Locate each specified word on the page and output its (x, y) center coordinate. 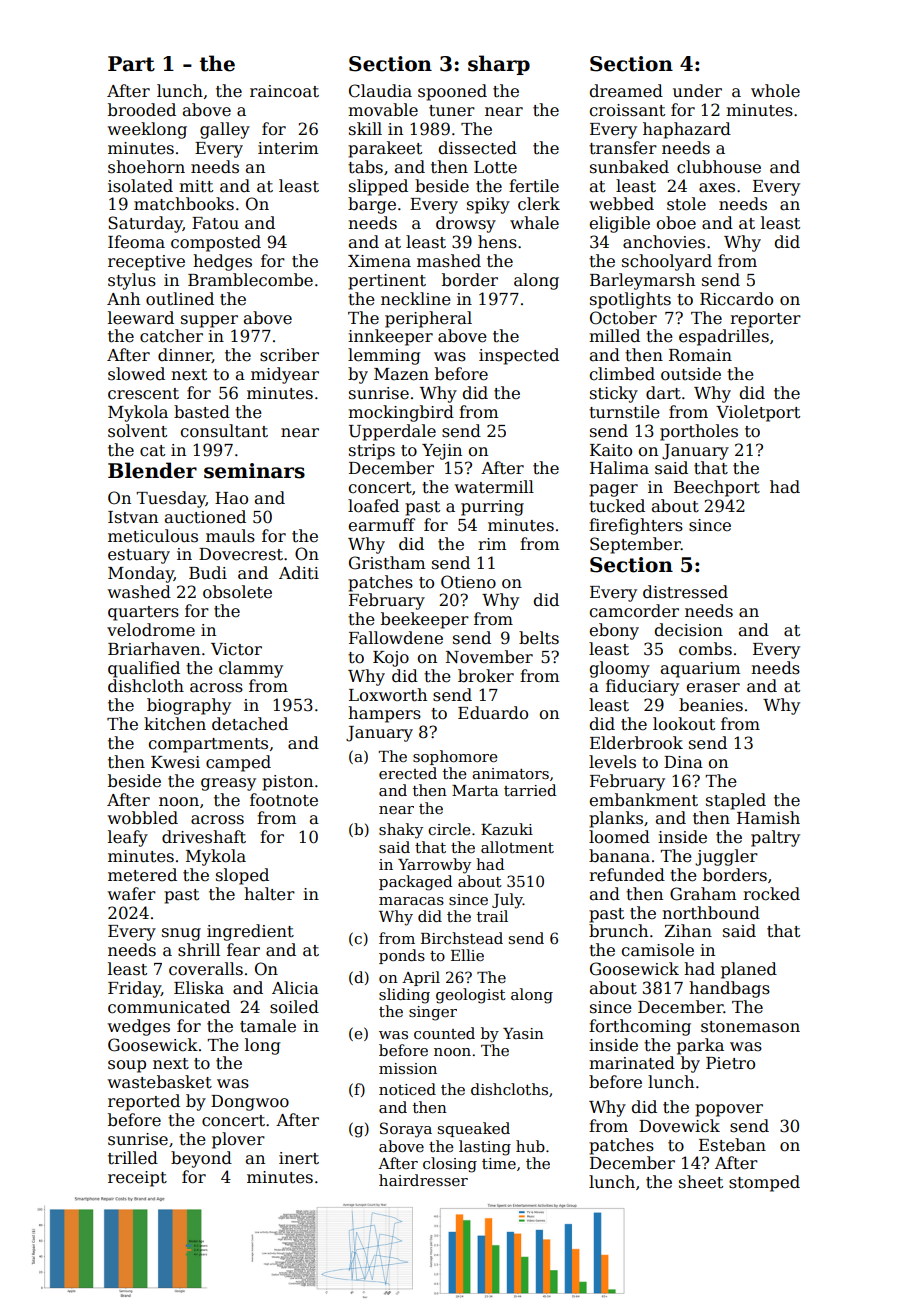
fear (243, 950)
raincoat (284, 91)
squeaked (474, 1129)
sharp (499, 65)
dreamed (626, 91)
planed (749, 970)
